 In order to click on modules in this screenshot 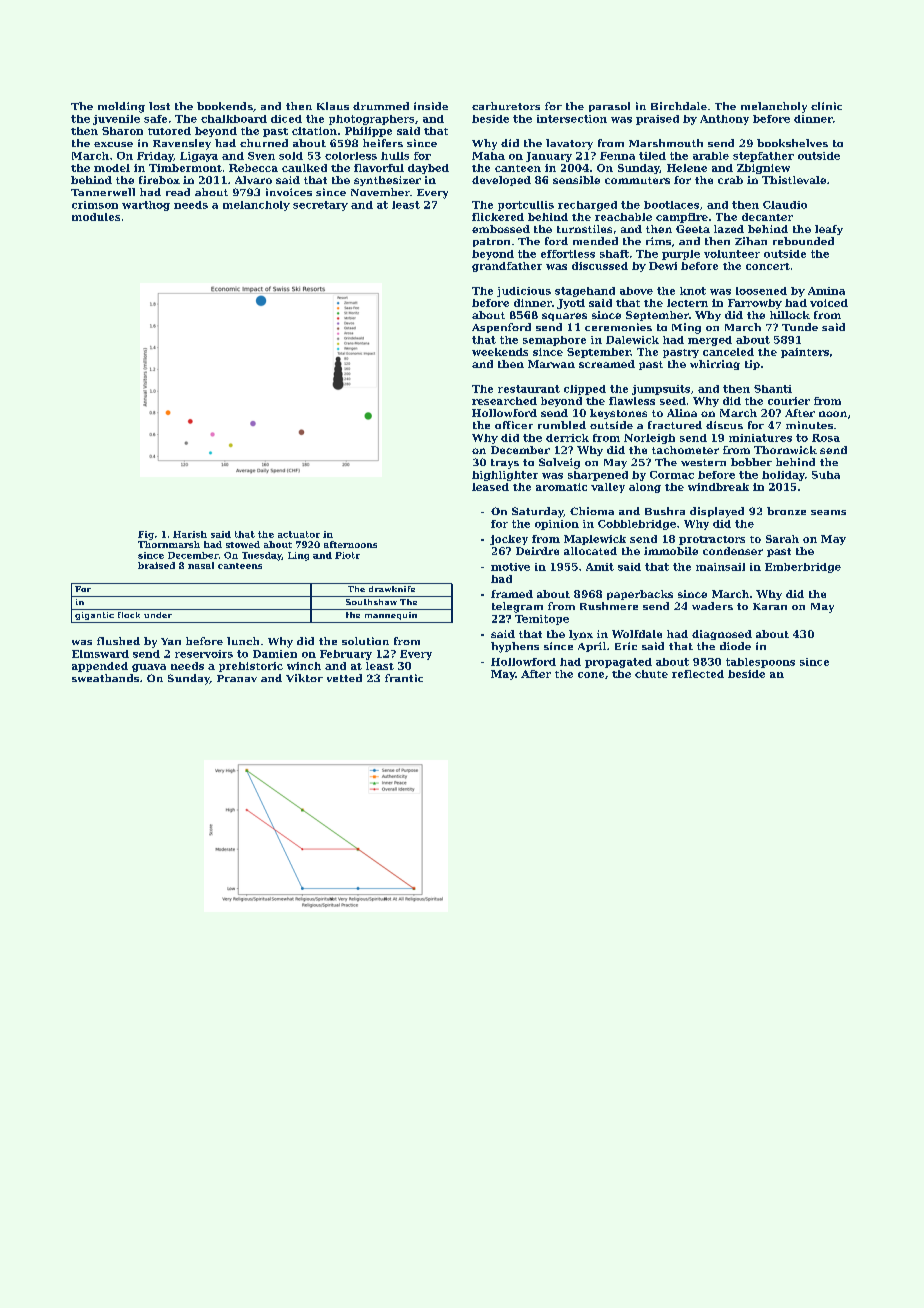, I will do `click(96, 217)`.
